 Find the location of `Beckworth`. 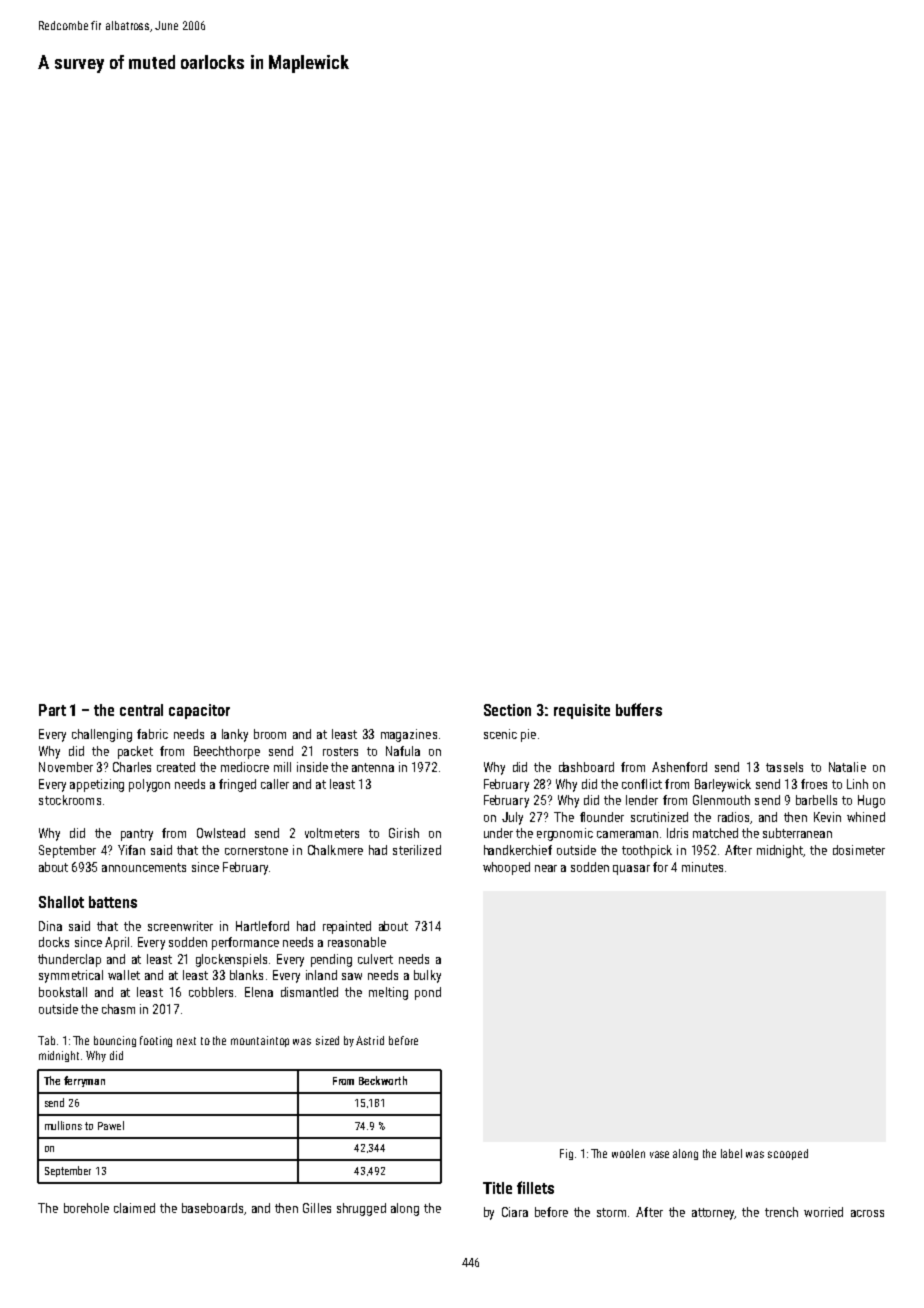

Beckworth is located at coordinates (383, 1080).
